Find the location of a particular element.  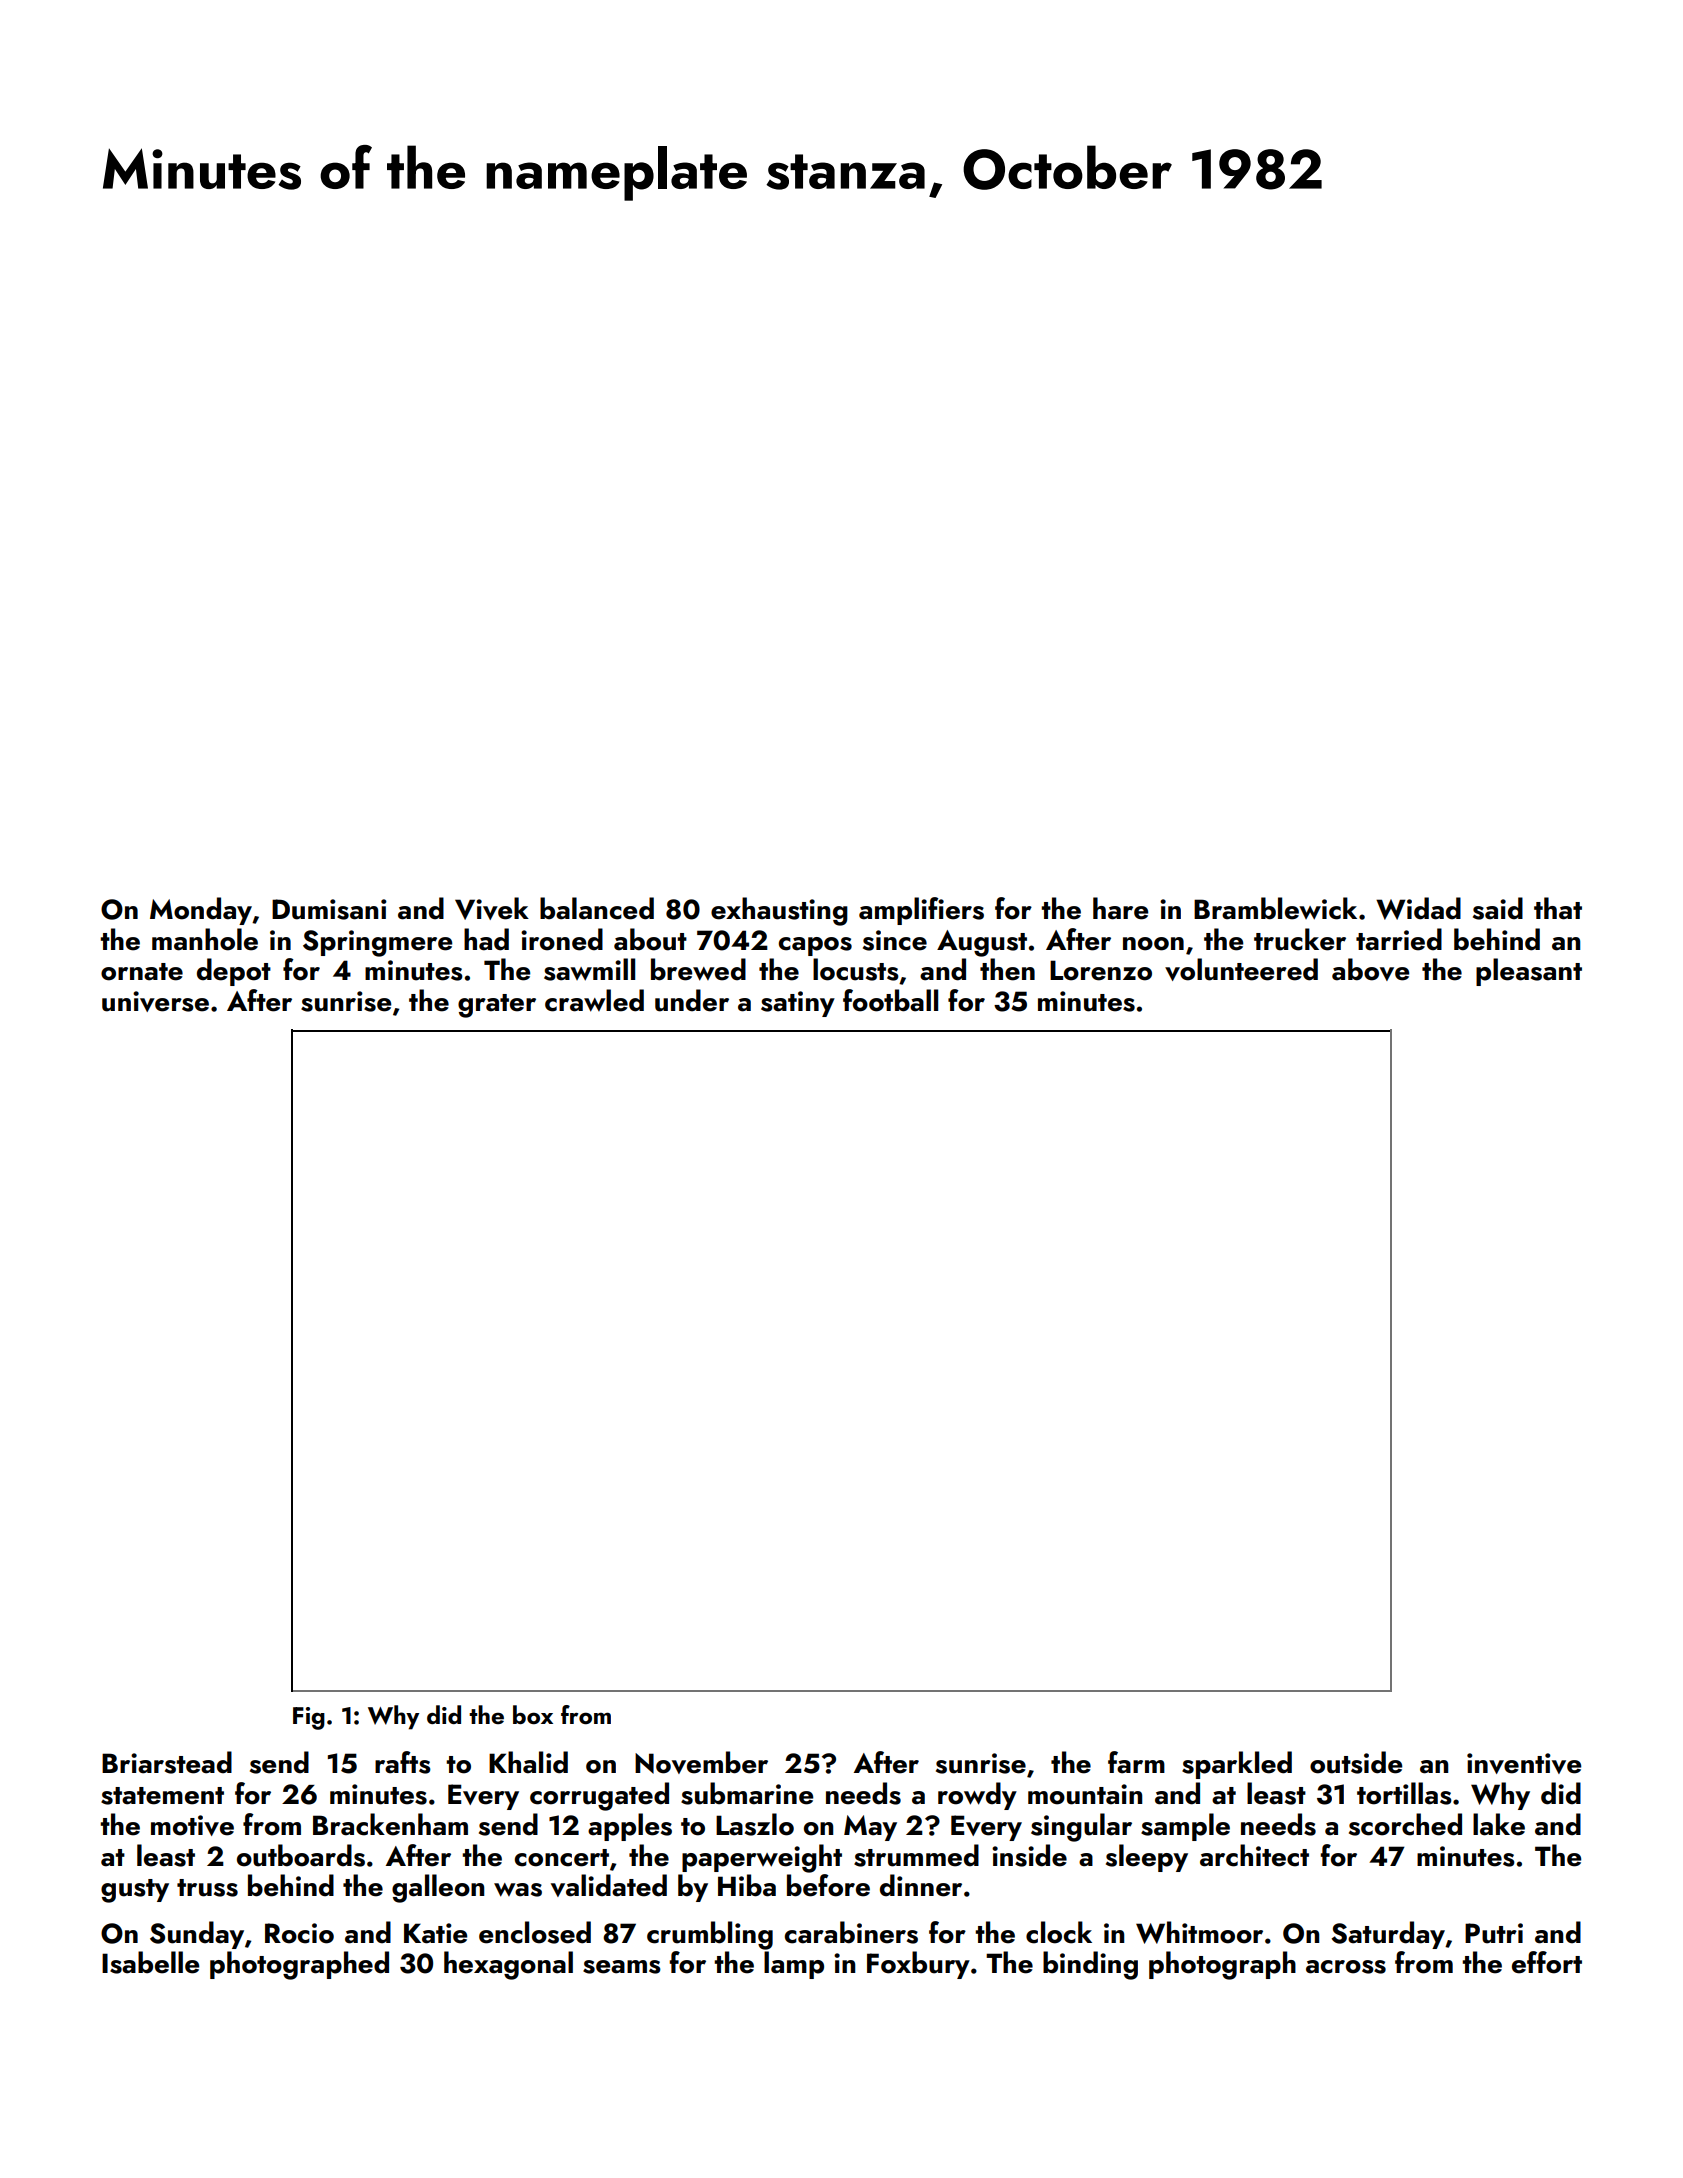

inventive is located at coordinates (1524, 1763).
